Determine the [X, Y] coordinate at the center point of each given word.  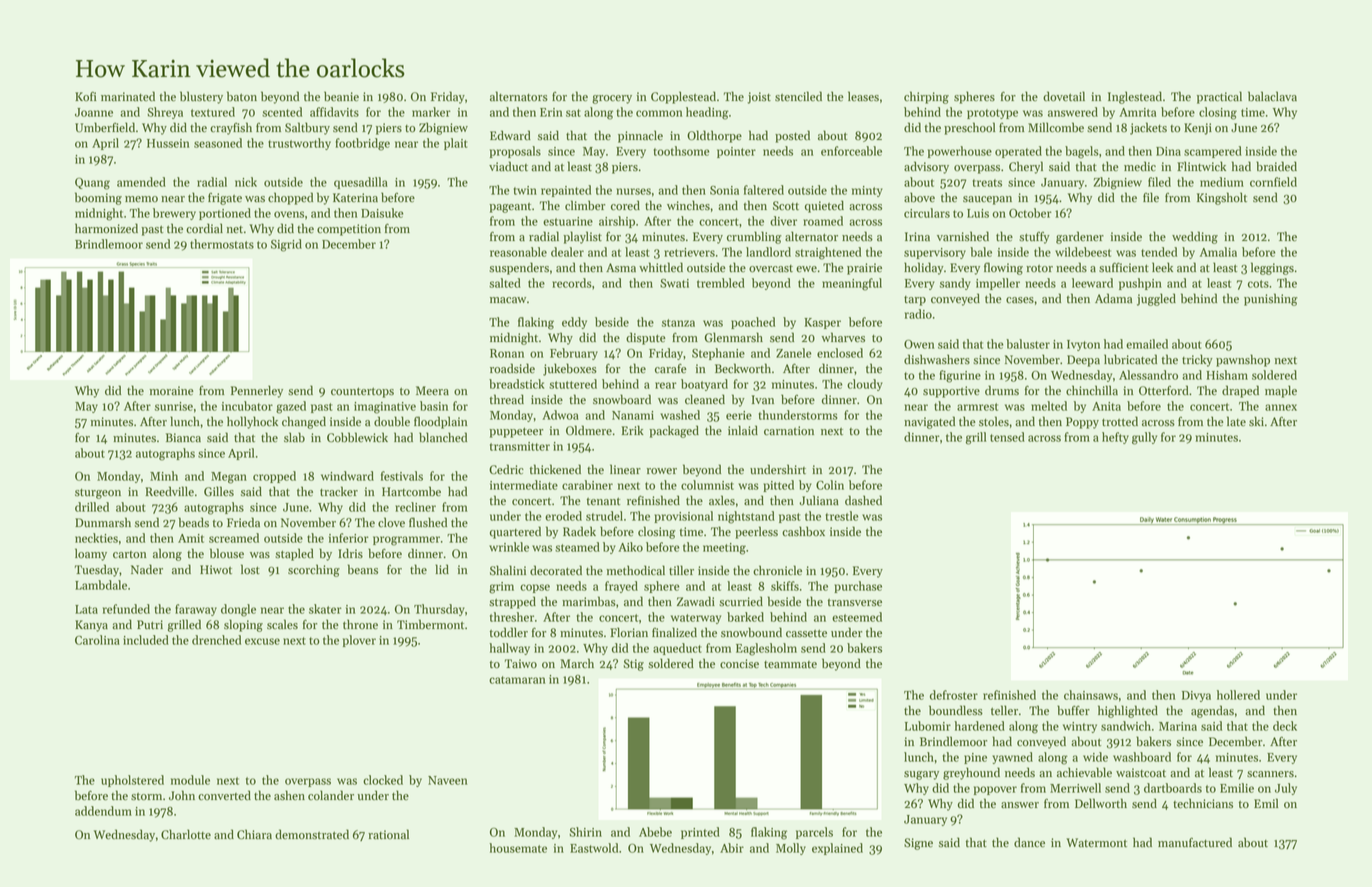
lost [250, 569]
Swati [674, 283]
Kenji [1198, 129]
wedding [1195, 237]
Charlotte [186, 834]
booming [98, 198]
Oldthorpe [714, 136]
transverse [855, 603]
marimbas [589, 601]
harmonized [106, 228]
